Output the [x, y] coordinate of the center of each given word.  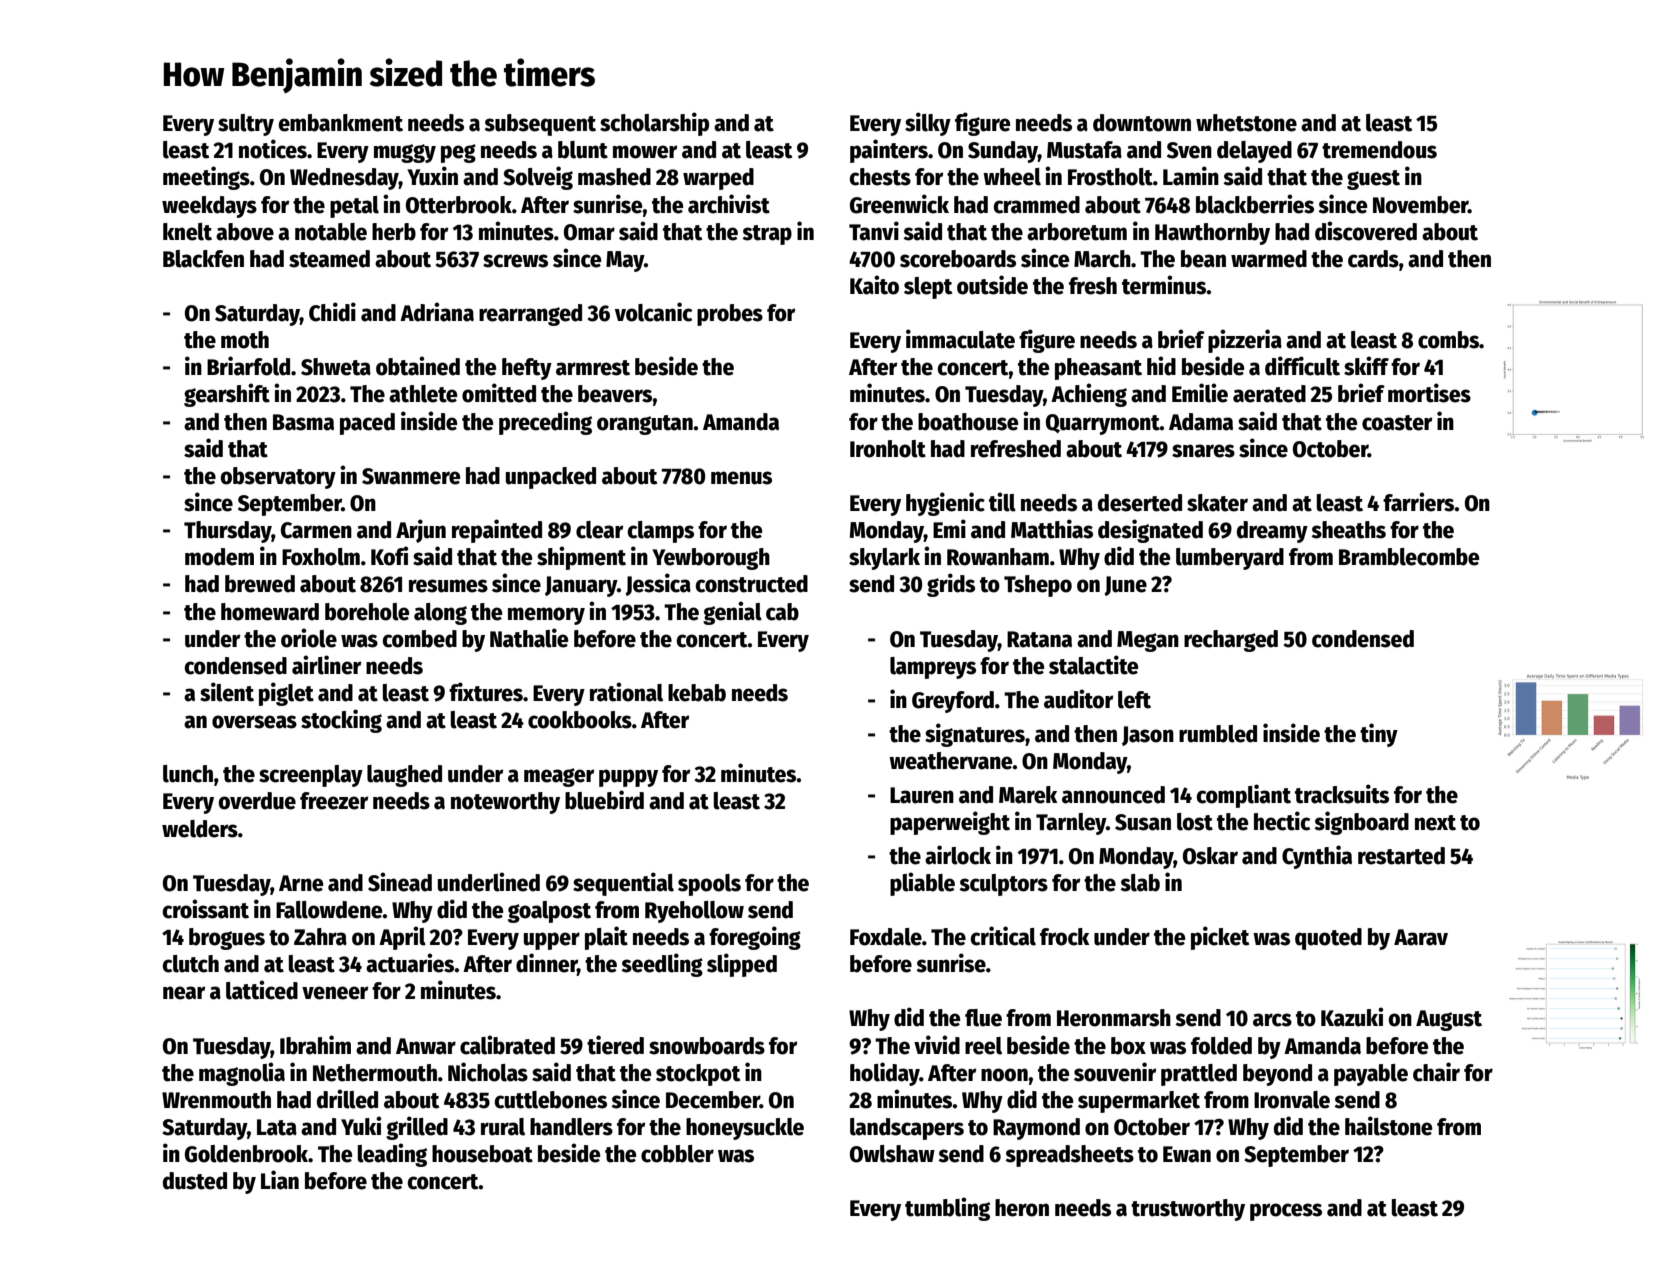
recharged [1231, 641]
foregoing [755, 938]
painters [889, 151]
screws [515, 261]
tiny [1379, 735]
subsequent [540, 125]
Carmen [316, 530]
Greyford [953, 702]
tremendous [1379, 150]
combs [1448, 340]
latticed [262, 990]
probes [730, 315]
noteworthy [505, 803]
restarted [1401, 856]
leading [392, 1155]
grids [951, 585]
